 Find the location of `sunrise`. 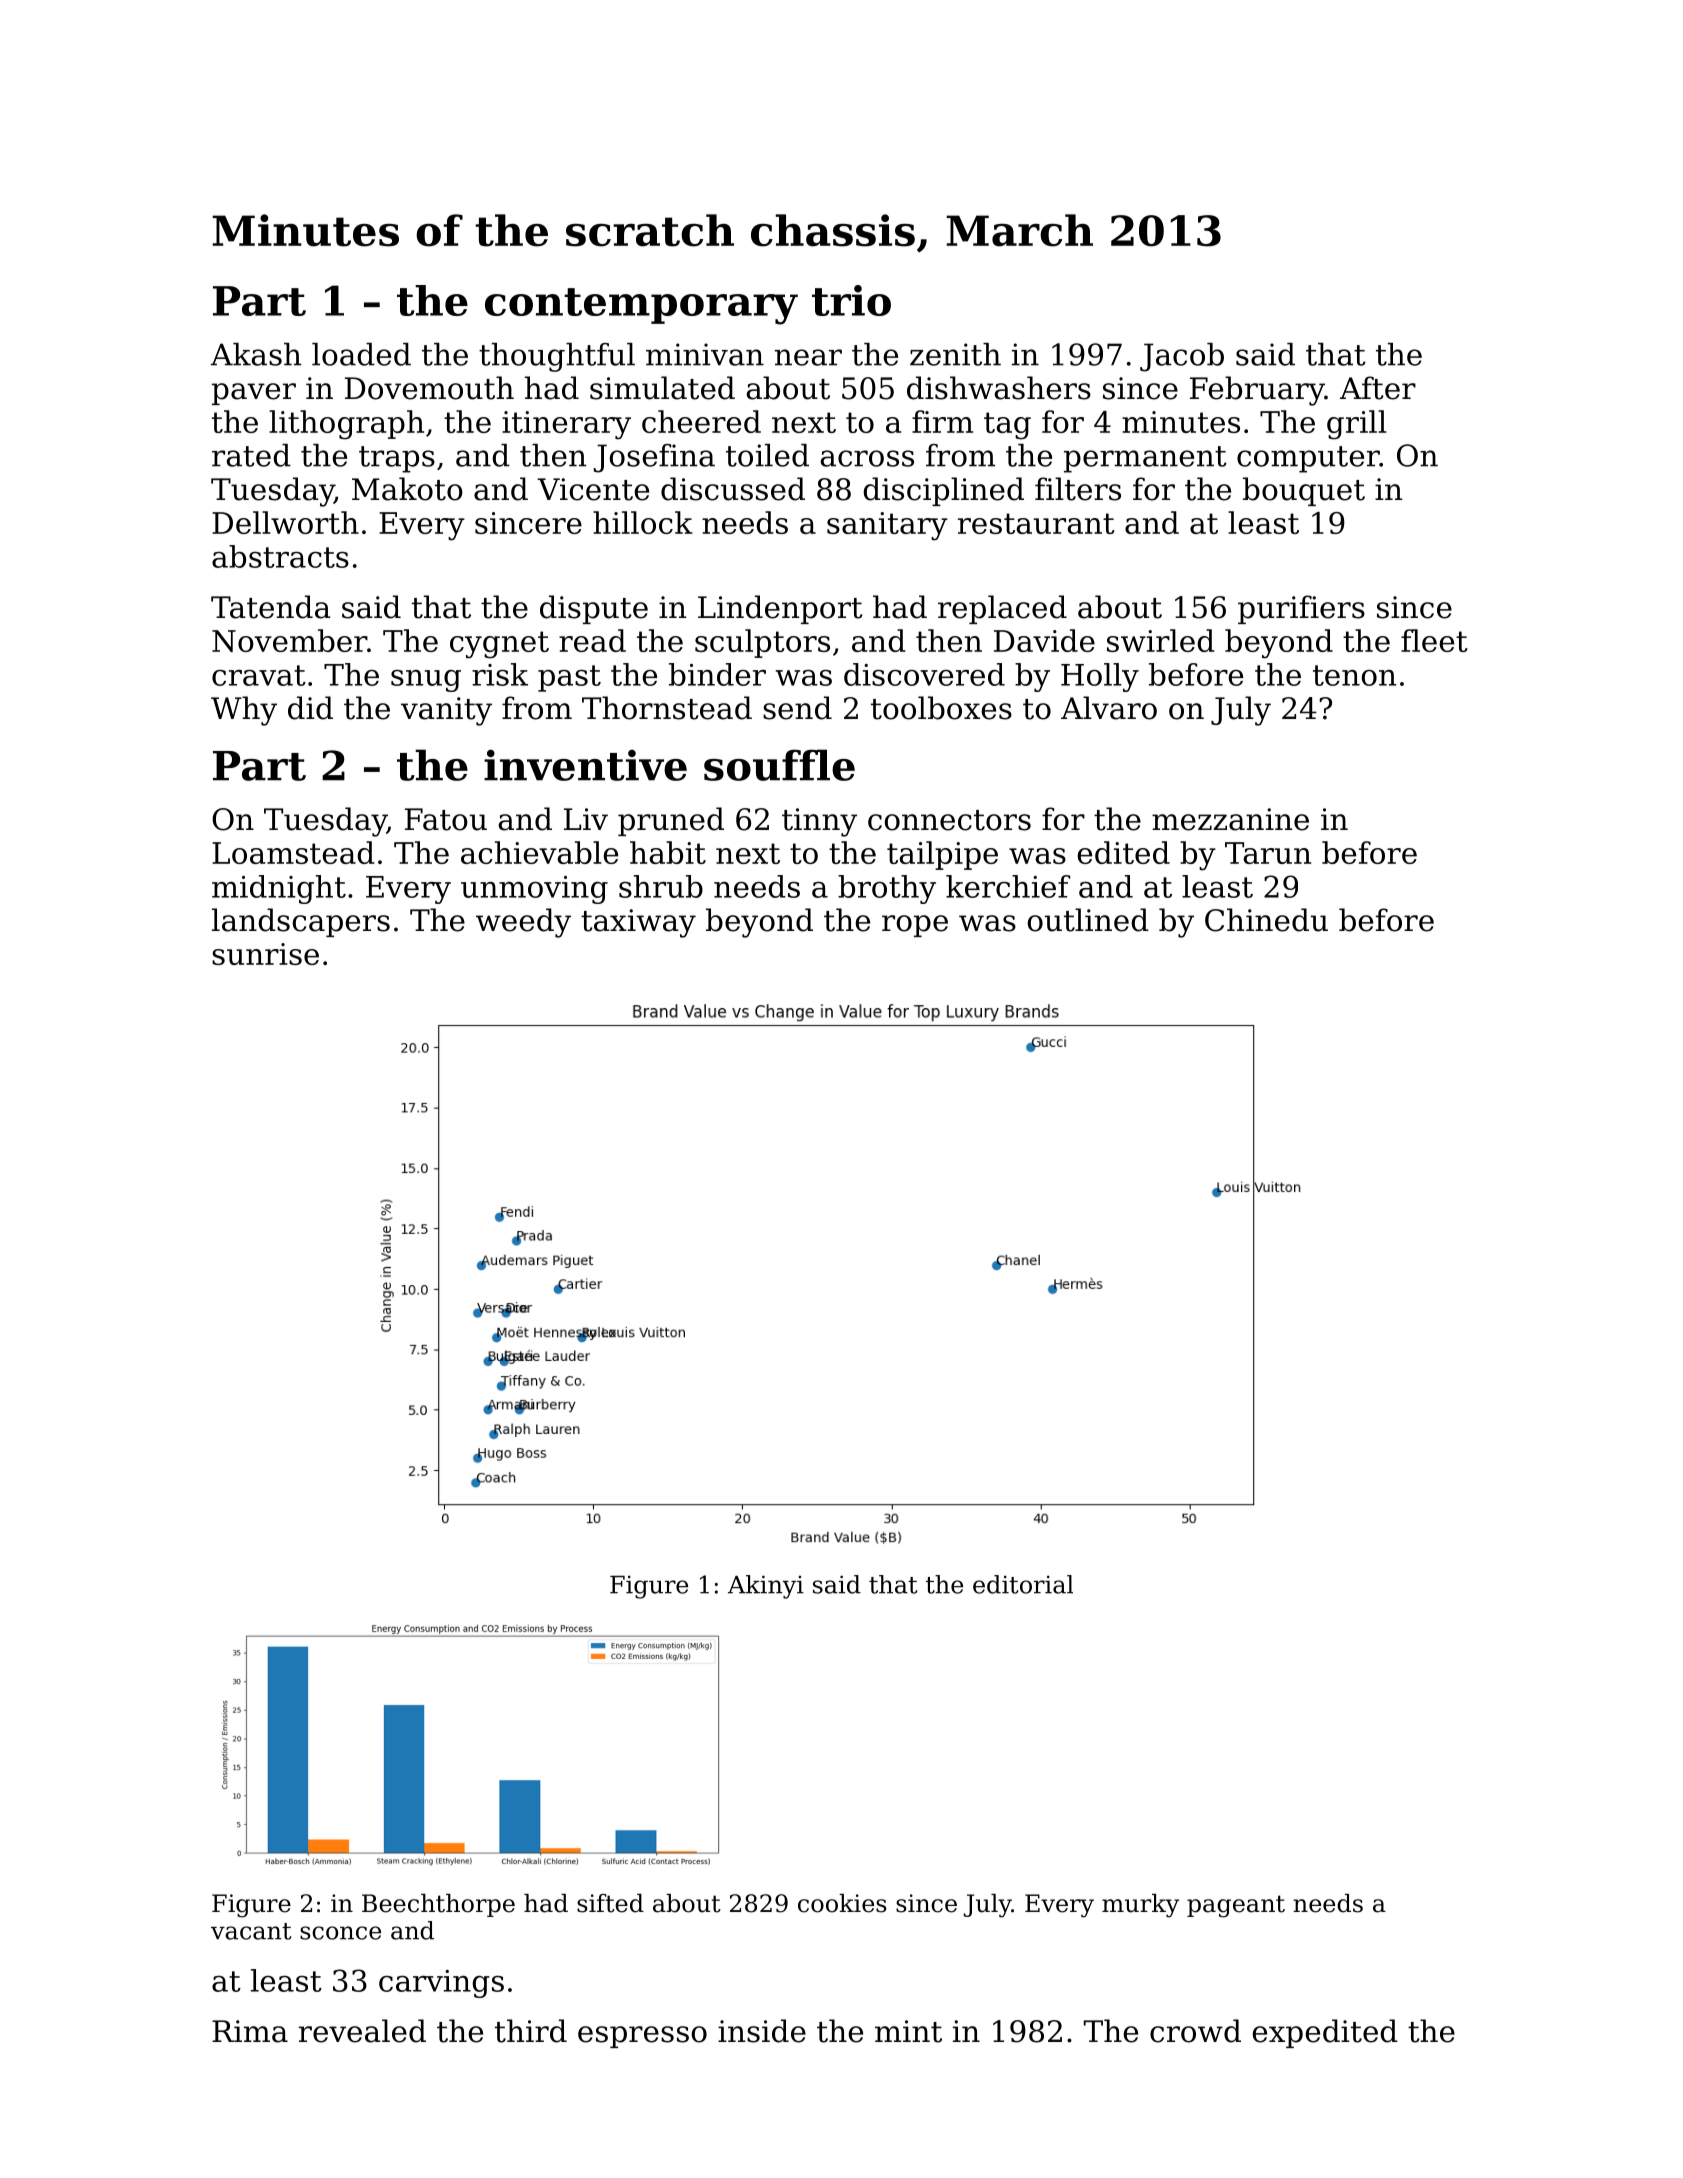

sunrise is located at coordinates (265, 954).
